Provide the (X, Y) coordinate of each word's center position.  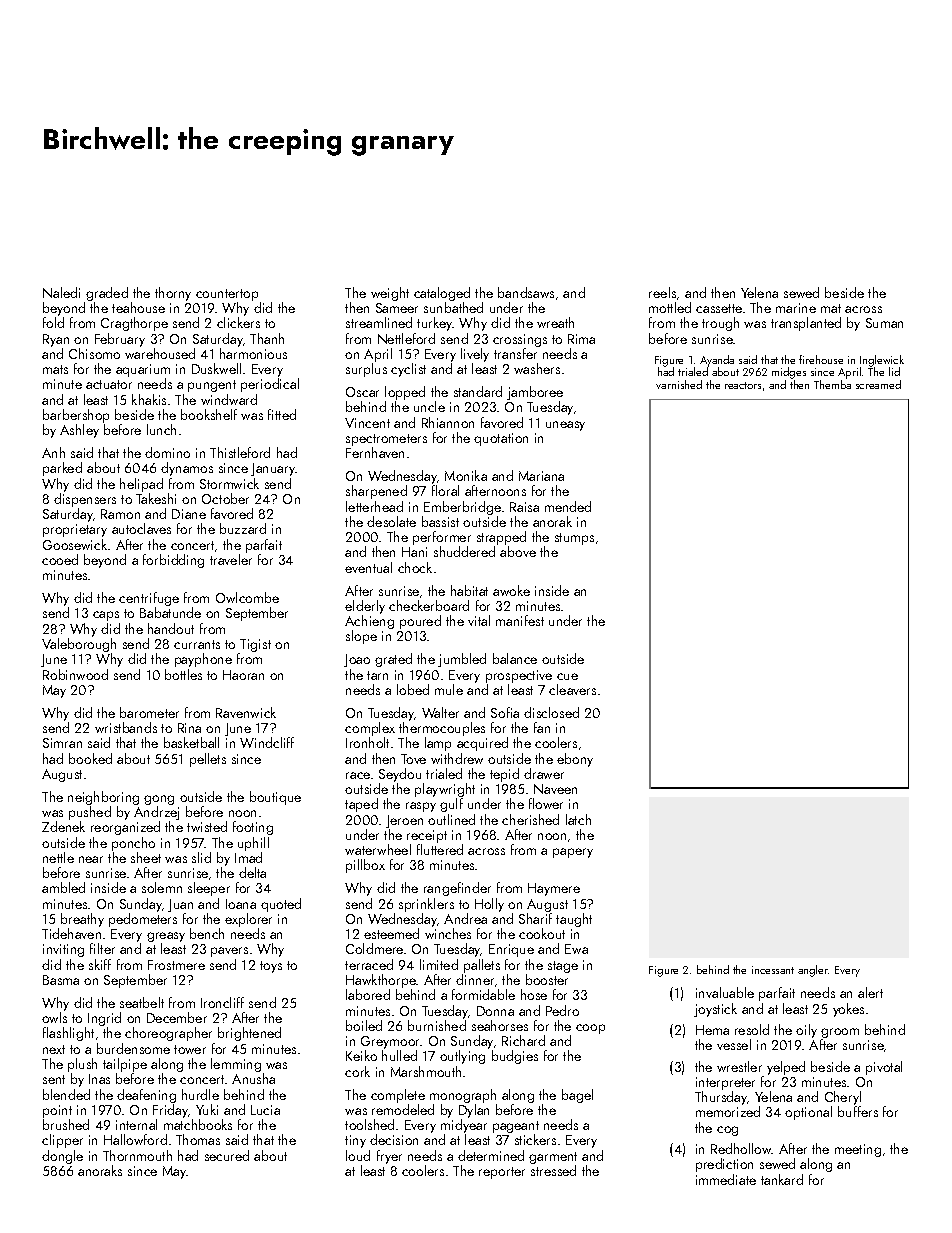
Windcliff (267, 742)
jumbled (462, 660)
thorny (173, 294)
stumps (574, 539)
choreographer (168, 1034)
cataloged (442, 294)
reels (662, 292)
